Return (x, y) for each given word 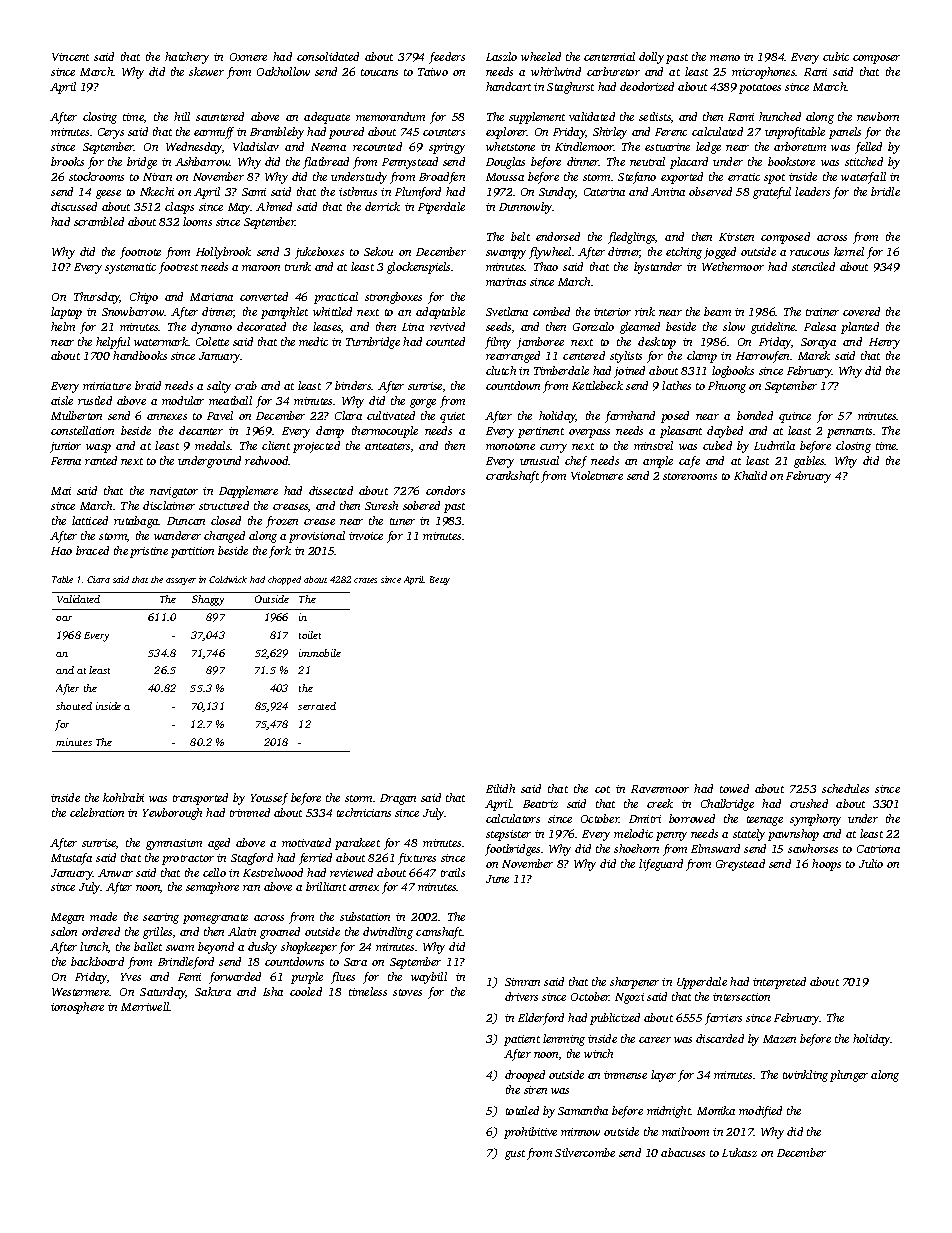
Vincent (70, 57)
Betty (440, 580)
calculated (717, 131)
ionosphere (77, 1008)
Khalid (750, 475)
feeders (447, 58)
